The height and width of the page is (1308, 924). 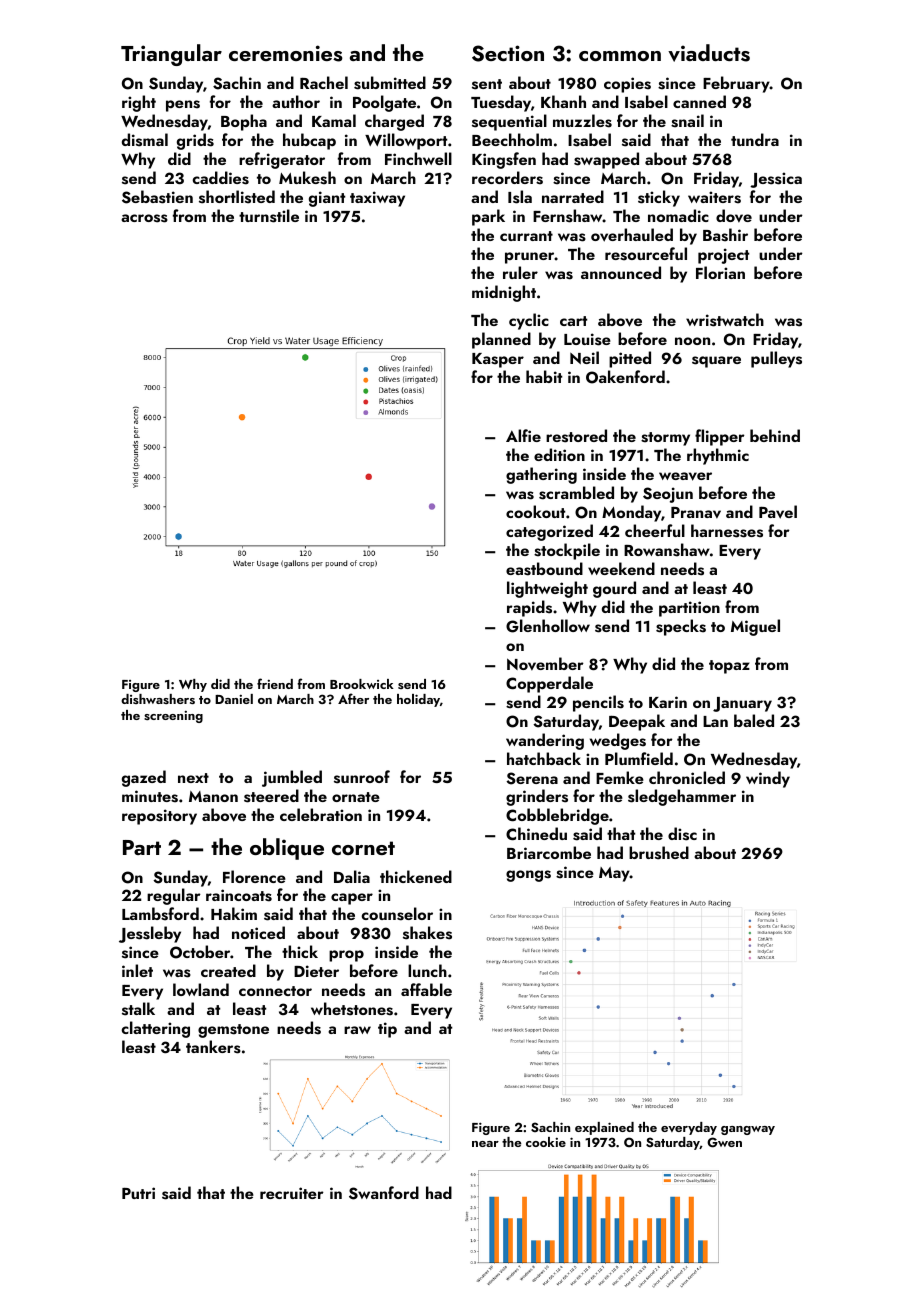 What do you see at coordinates (755, 139) in the page?
I see `tundra` at bounding box center [755, 139].
